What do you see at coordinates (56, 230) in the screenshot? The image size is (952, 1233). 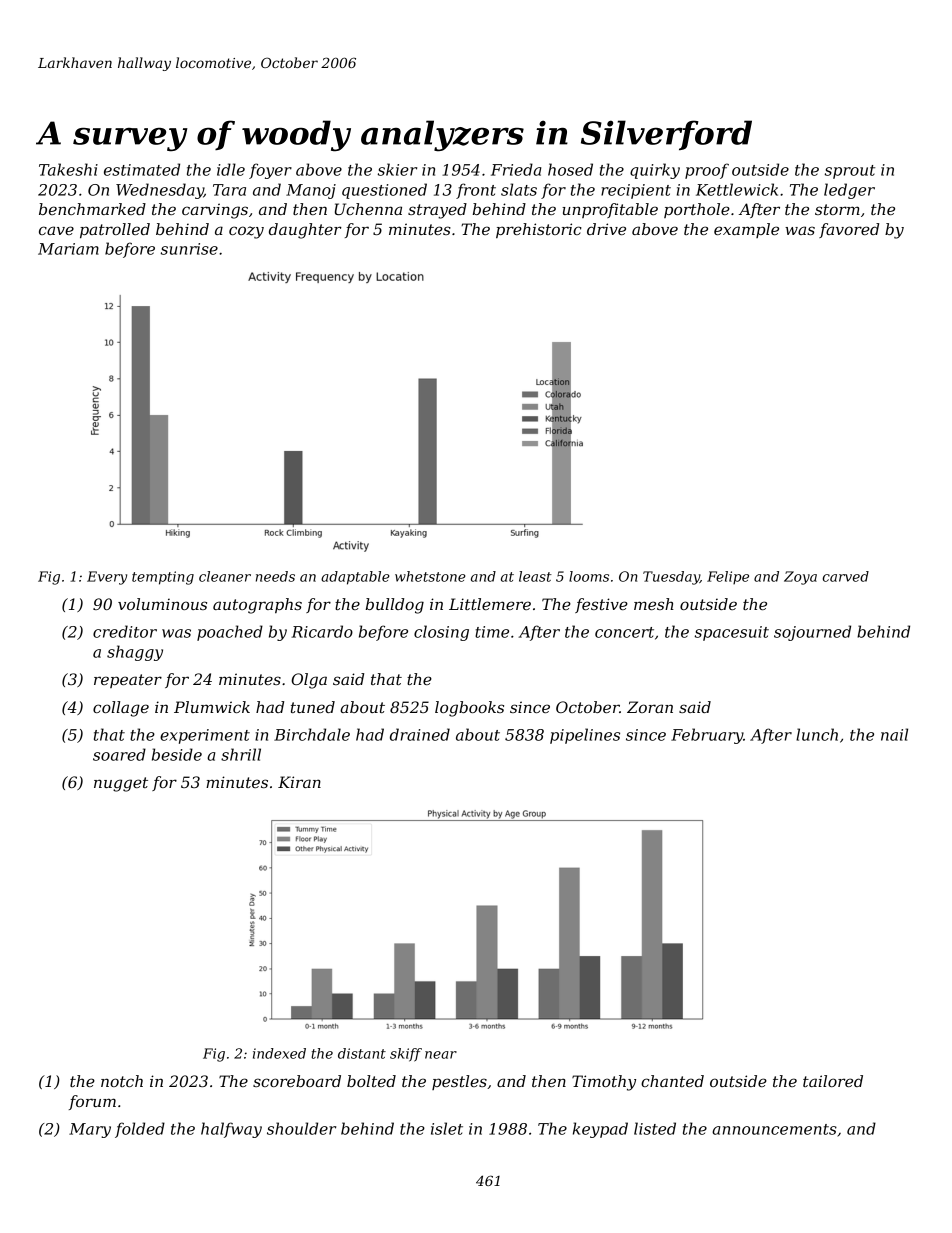 I see `cave` at bounding box center [56, 230].
